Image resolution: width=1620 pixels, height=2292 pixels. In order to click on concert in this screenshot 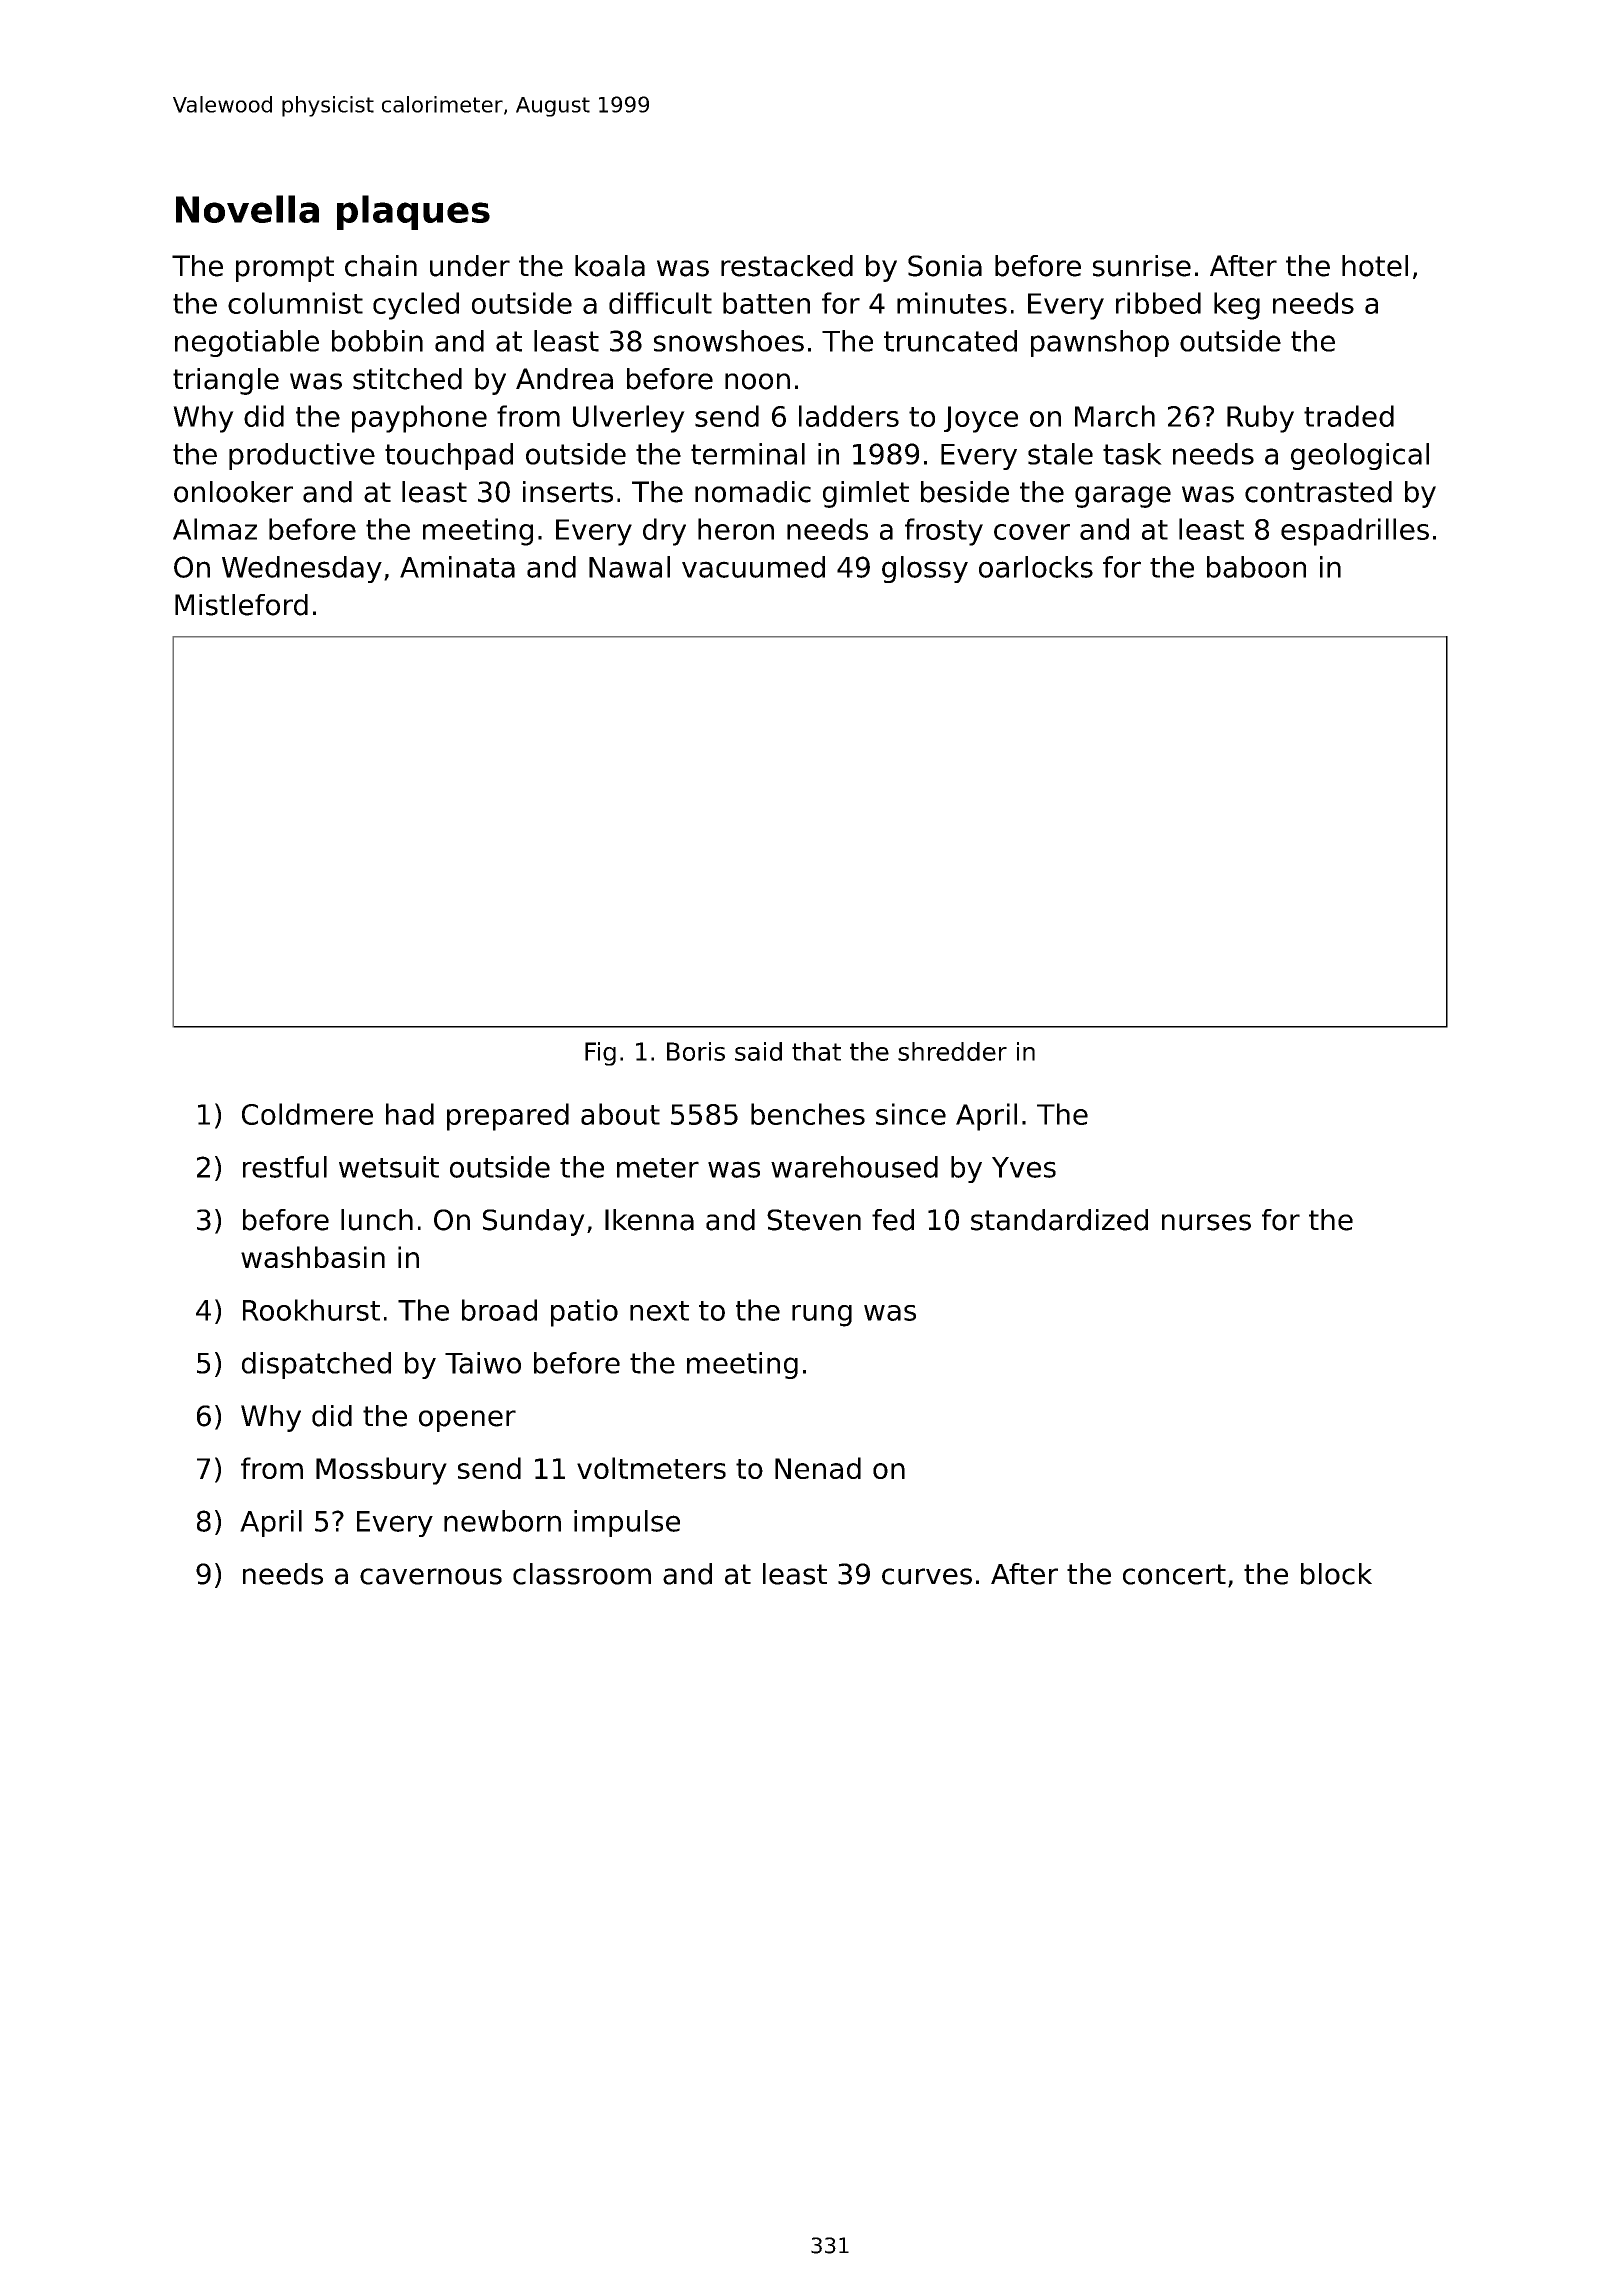, I will do `click(1174, 1574)`.
